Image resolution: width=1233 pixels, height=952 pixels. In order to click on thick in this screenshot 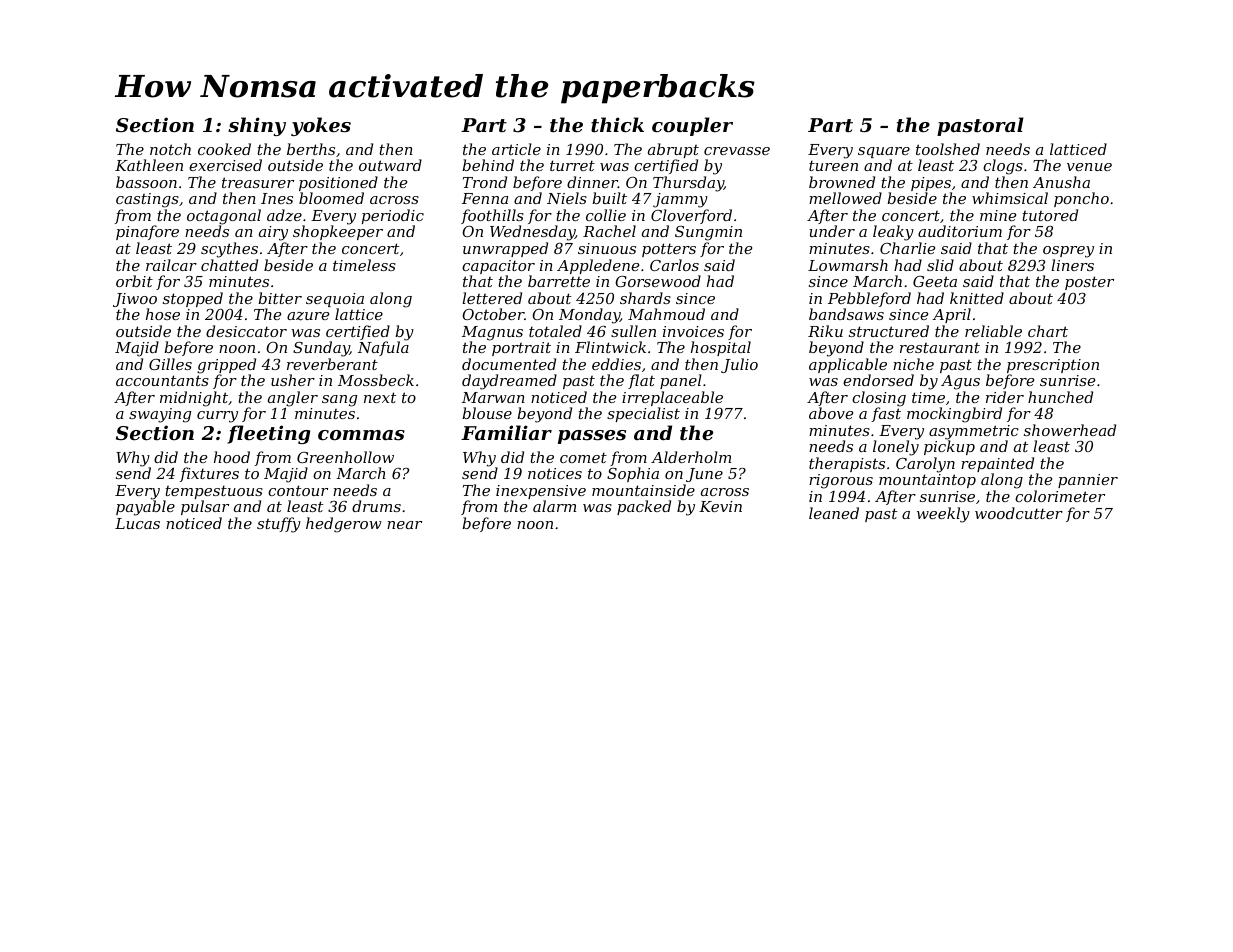, I will do `click(617, 125)`.
